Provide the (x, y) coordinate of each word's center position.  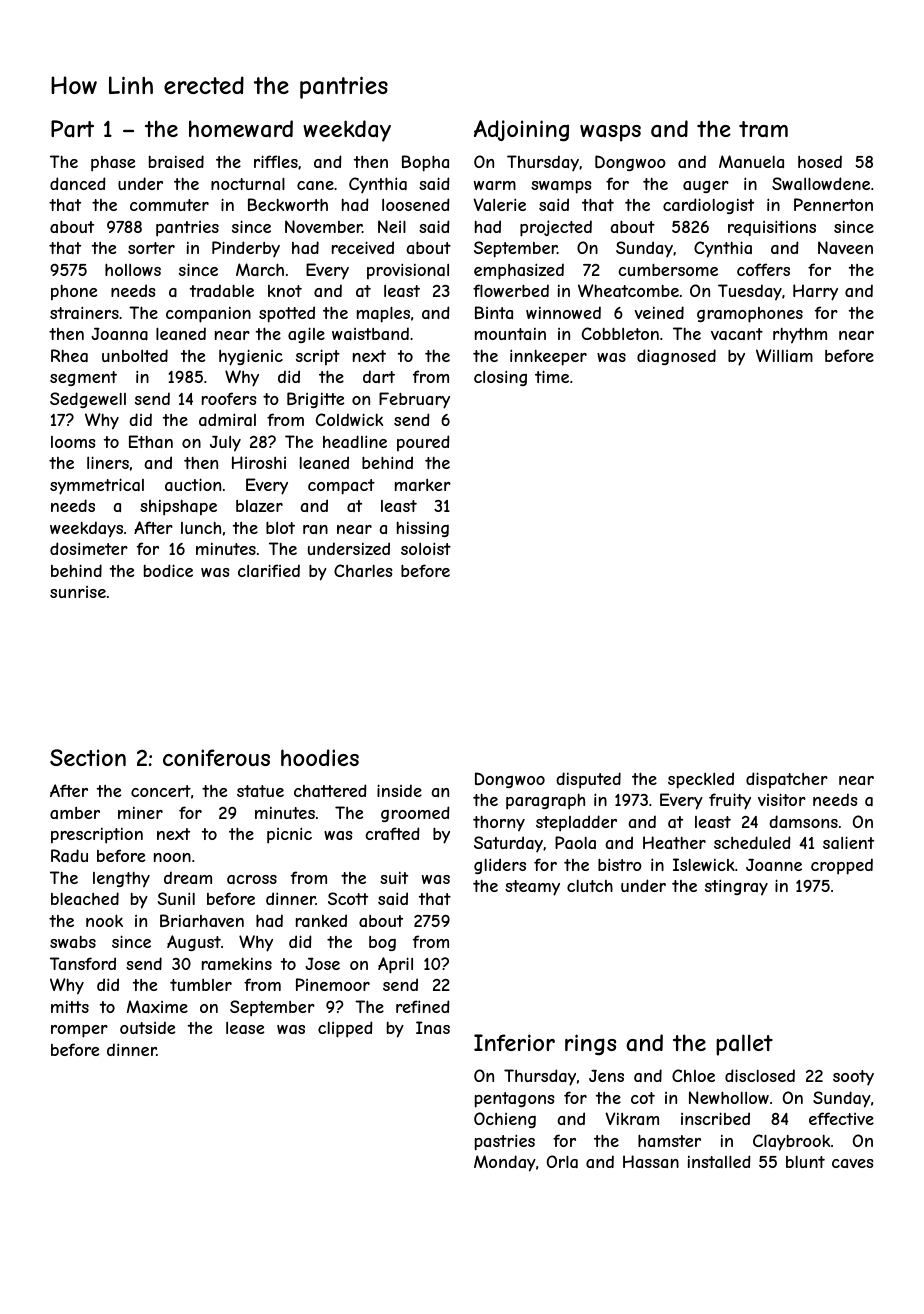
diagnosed (676, 357)
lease (245, 1028)
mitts (70, 1007)
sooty (853, 1077)
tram (763, 129)
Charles (363, 570)
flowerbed (511, 290)
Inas (433, 1027)
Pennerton (833, 204)
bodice (168, 570)
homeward (241, 129)
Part (72, 129)
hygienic (251, 357)
